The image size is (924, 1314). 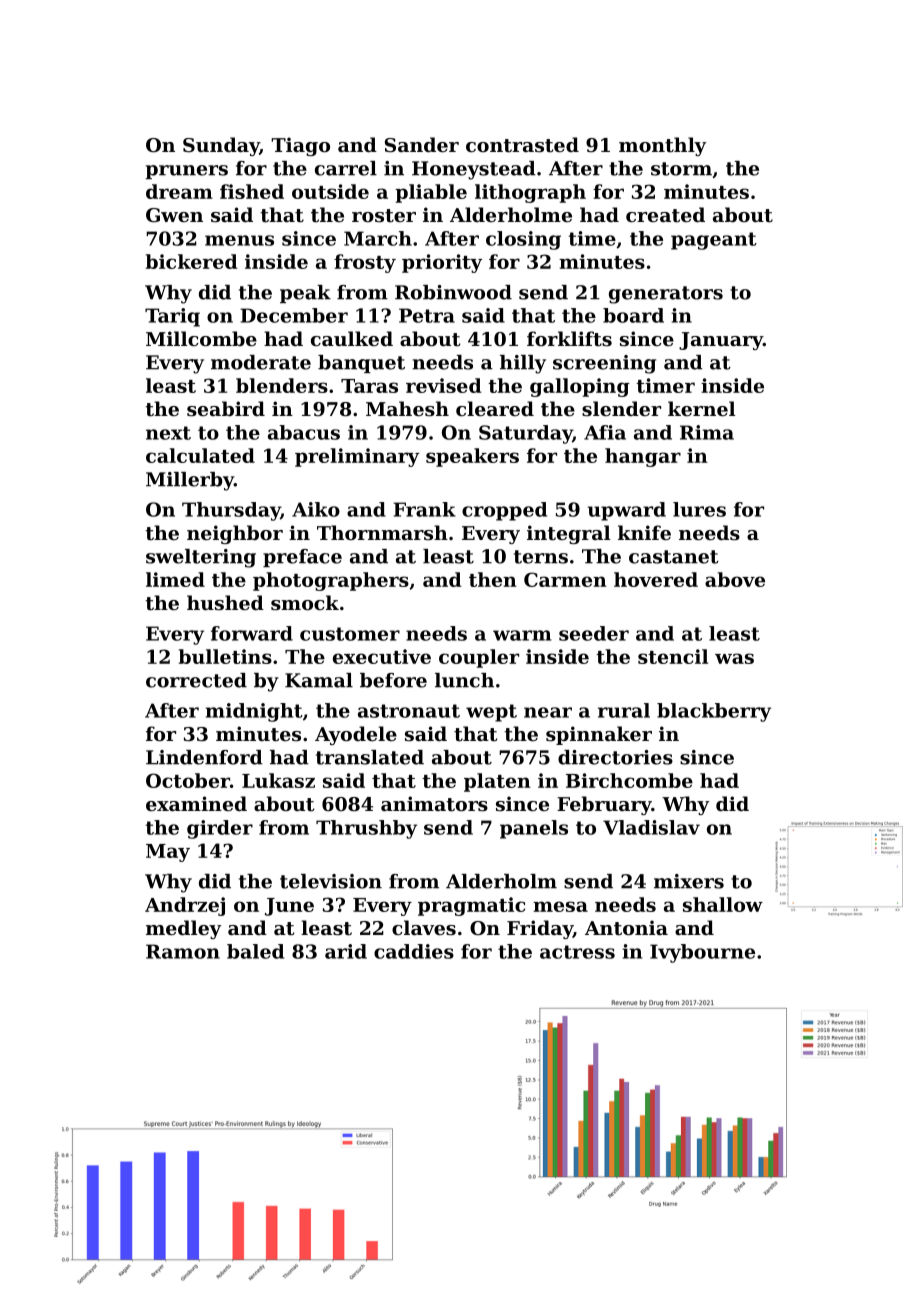 I want to click on generators, so click(x=666, y=295).
